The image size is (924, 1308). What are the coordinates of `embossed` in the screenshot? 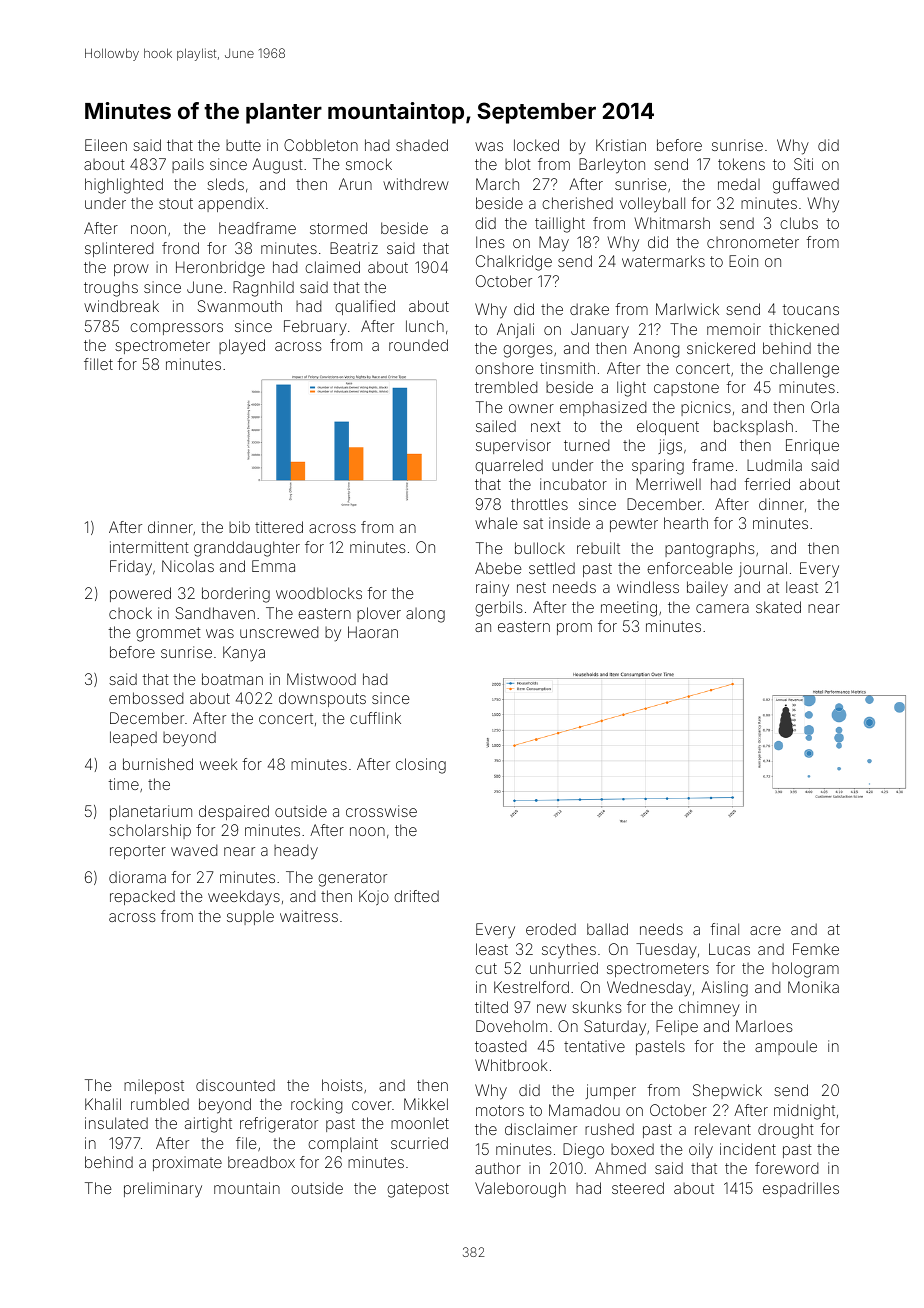 It's located at (146, 698).
